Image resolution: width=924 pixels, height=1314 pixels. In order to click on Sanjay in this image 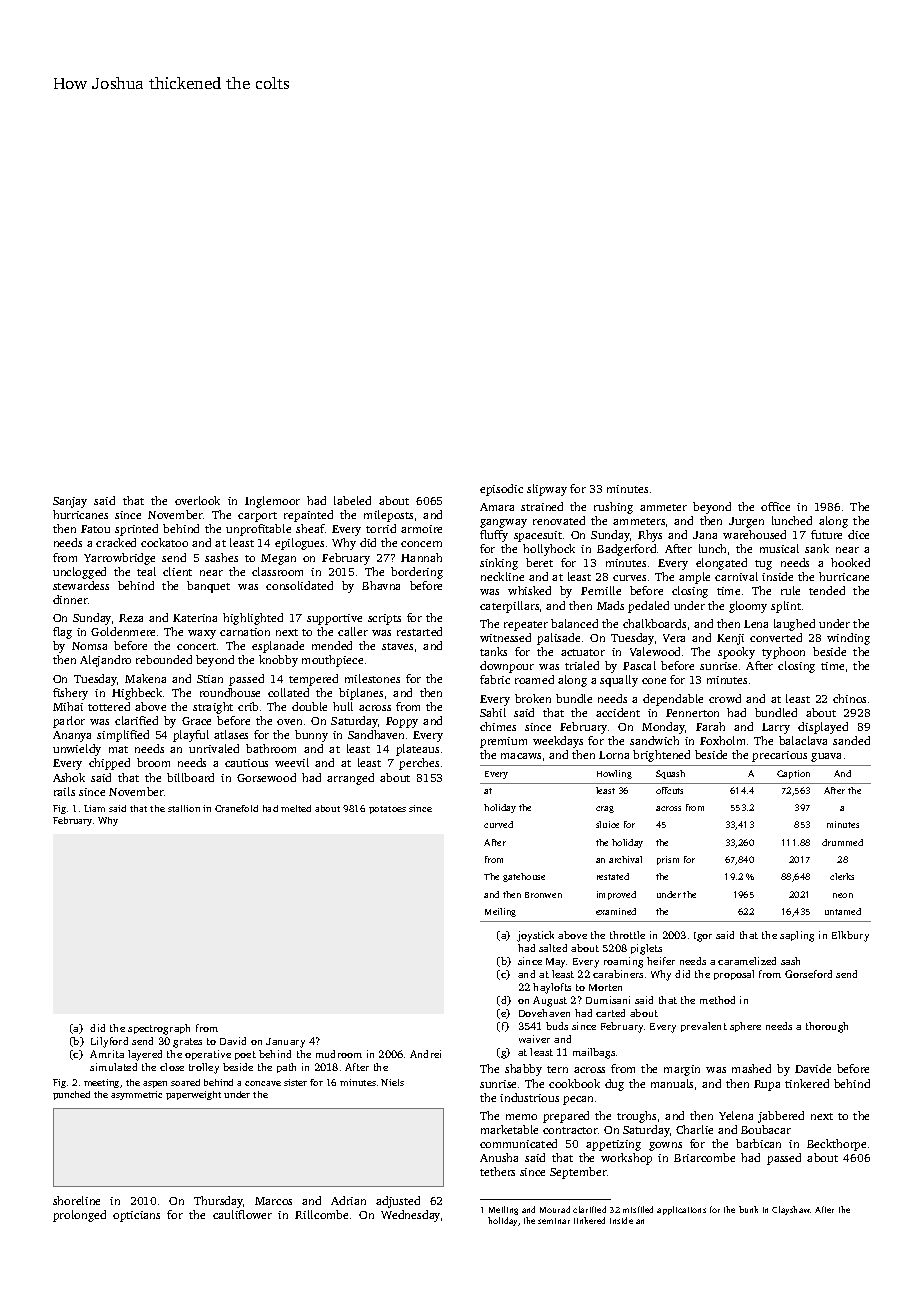, I will do `click(70, 502)`.
